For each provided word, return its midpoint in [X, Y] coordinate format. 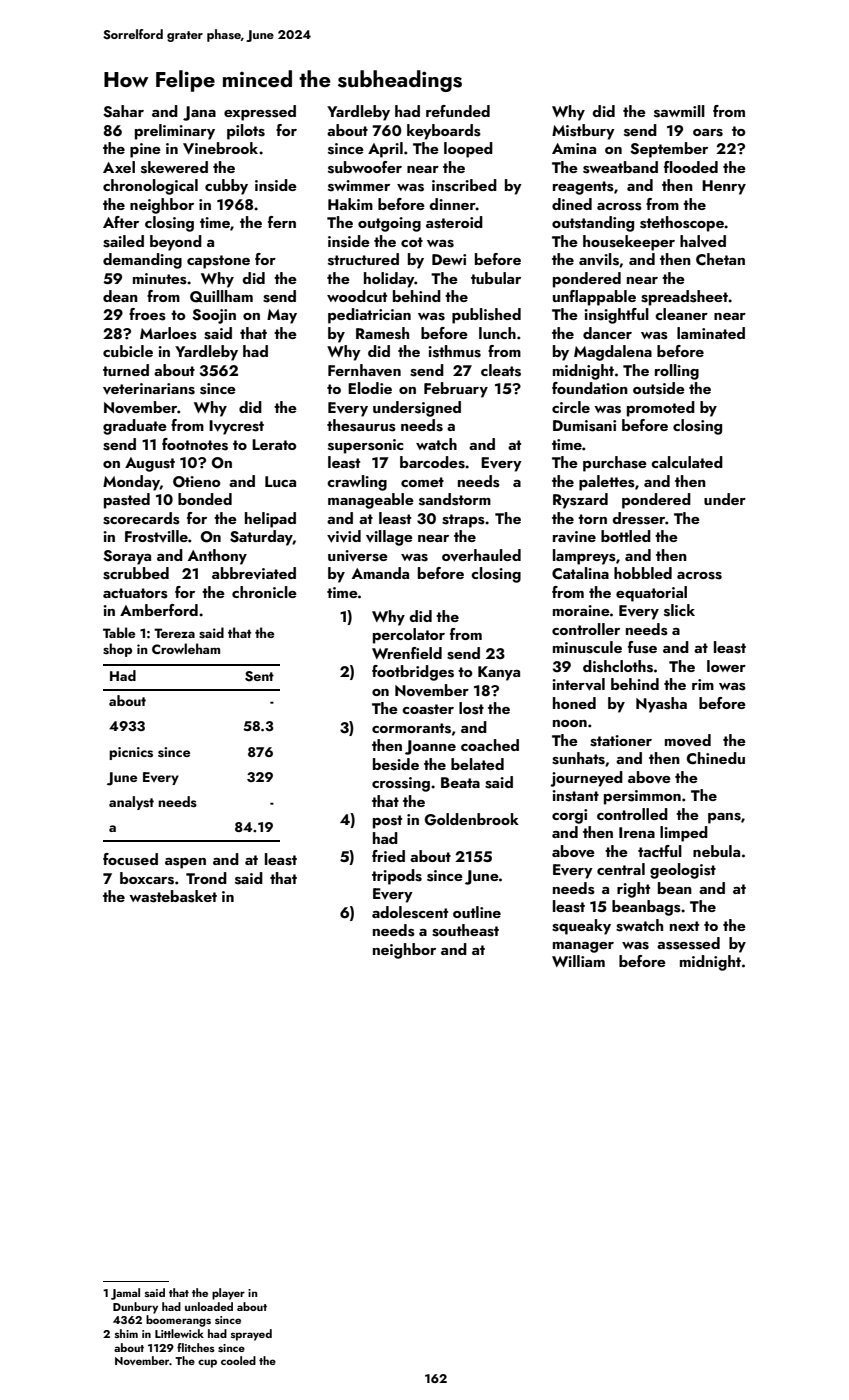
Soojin [214, 316]
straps [463, 521]
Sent [259, 676]
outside [659, 388]
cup [207, 1363]
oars [708, 133]
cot [412, 242]
